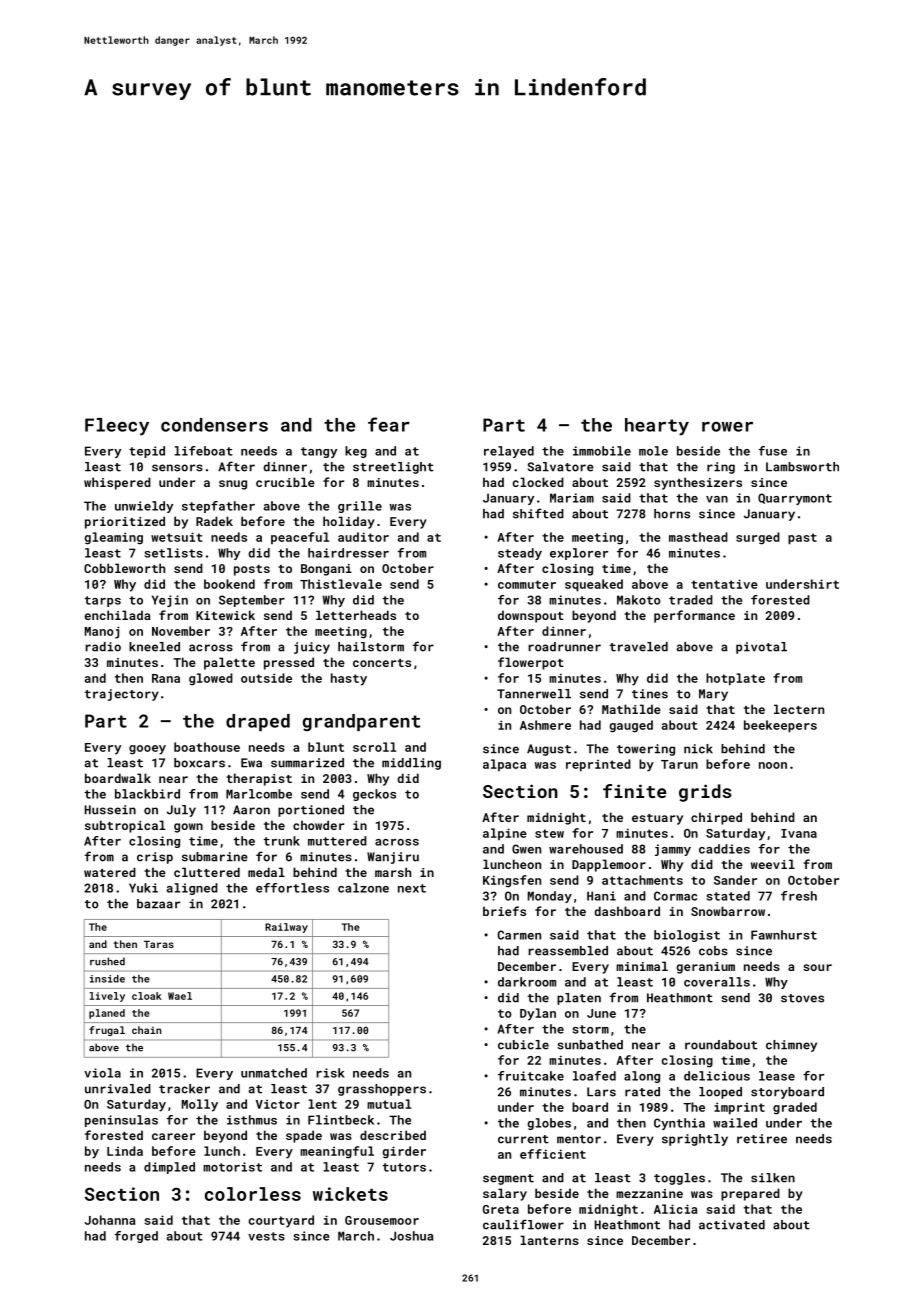 The width and height of the document is (924, 1308). Describe the element at coordinates (411, 1236) in the document. I see `Joshua` at that location.
